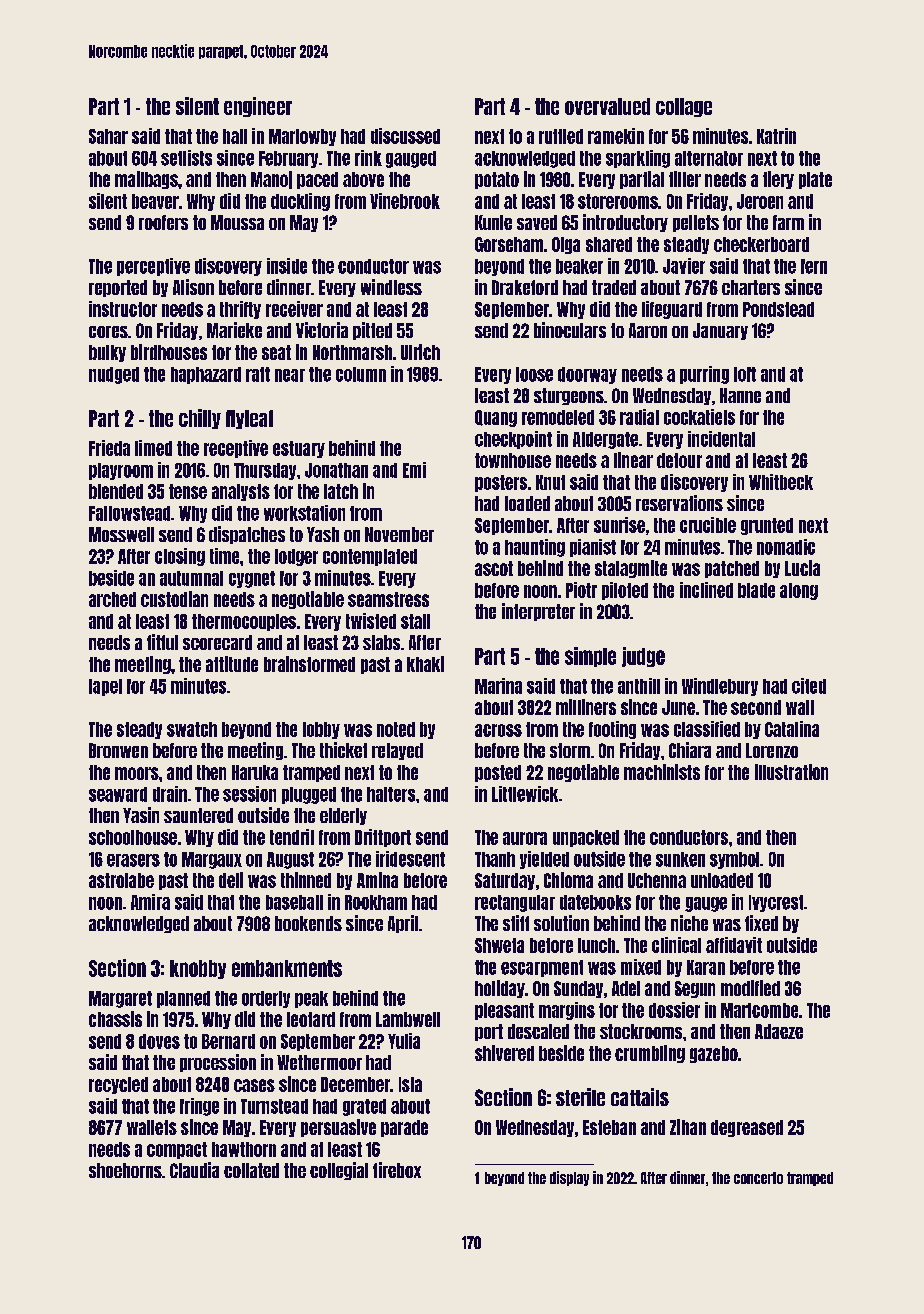 The image size is (924, 1314). I want to click on Yulia, so click(404, 1041).
